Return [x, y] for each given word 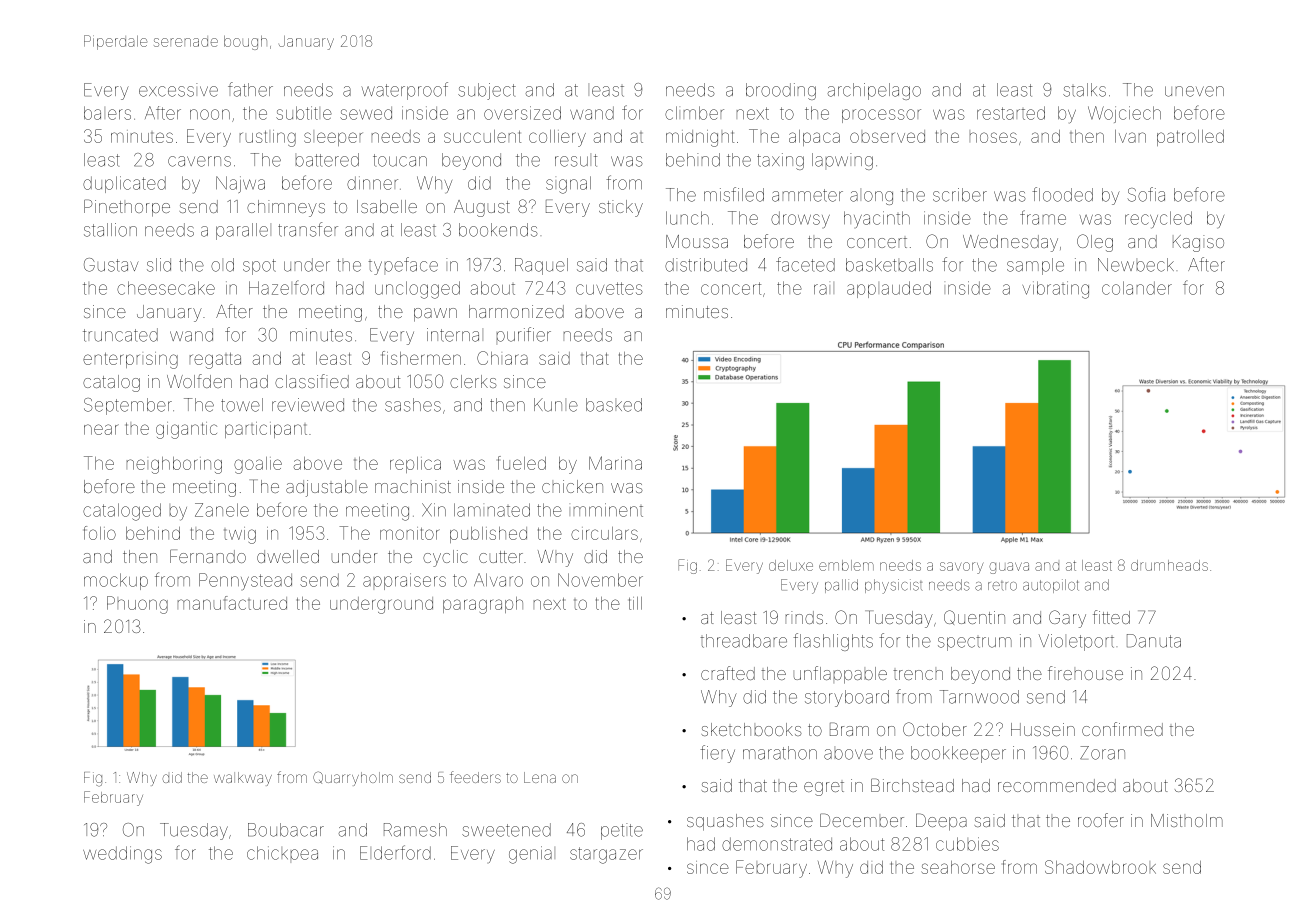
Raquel [541, 266]
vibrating [1055, 290]
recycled [1158, 220]
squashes [725, 822]
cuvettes [609, 288]
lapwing [842, 161]
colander [1137, 288]
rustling [268, 138]
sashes [413, 405]
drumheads [1169, 565]
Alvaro [498, 580]
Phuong [137, 605]
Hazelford [286, 287]
